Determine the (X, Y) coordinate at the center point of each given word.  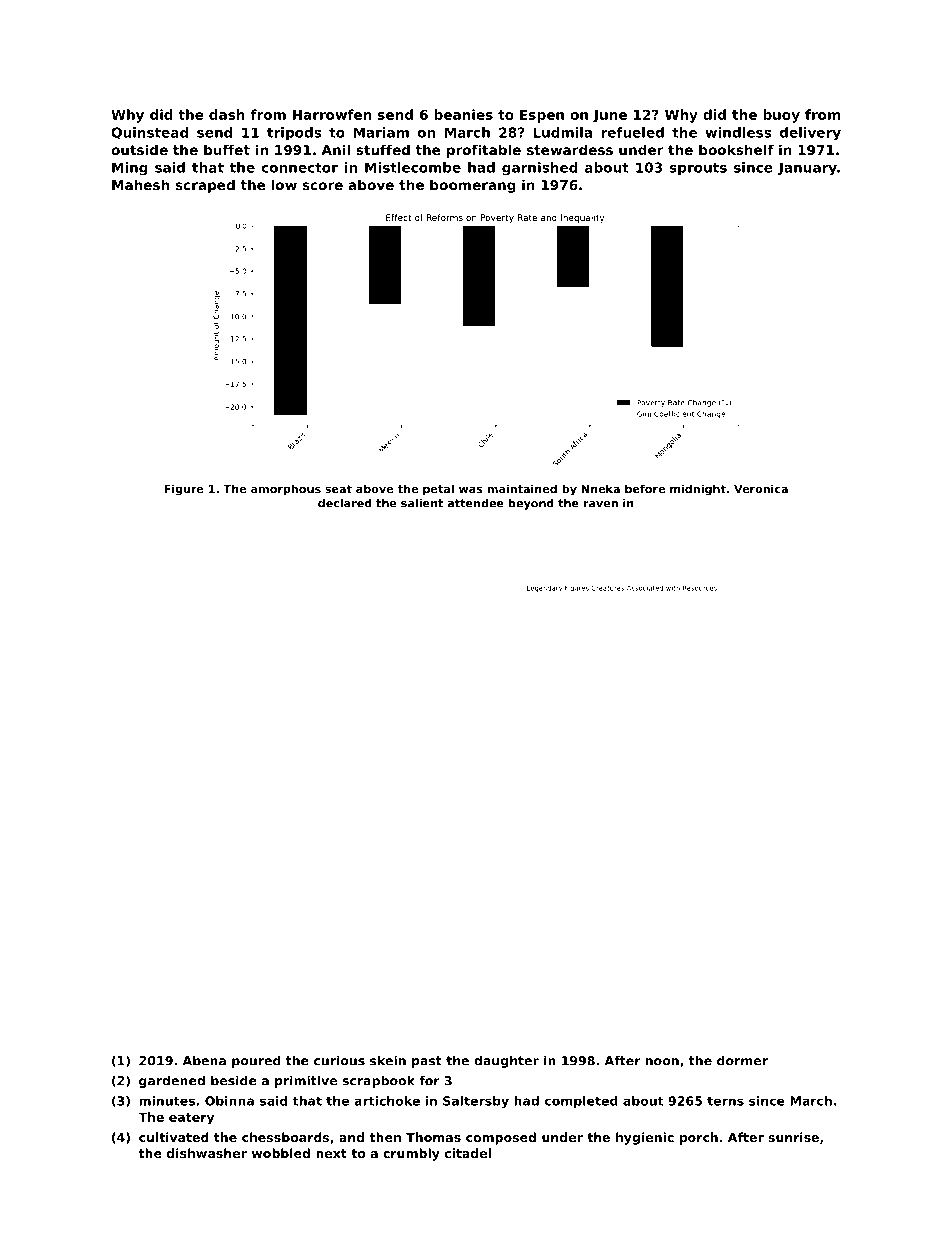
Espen (542, 116)
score (323, 186)
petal (438, 490)
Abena (204, 1060)
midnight (698, 490)
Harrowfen (332, 114)
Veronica (761, 488)
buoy (781, 116)
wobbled (281, 1153)
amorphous (286, 490)
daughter (506, 1061)
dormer (742, 1060)
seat (338, 489)
